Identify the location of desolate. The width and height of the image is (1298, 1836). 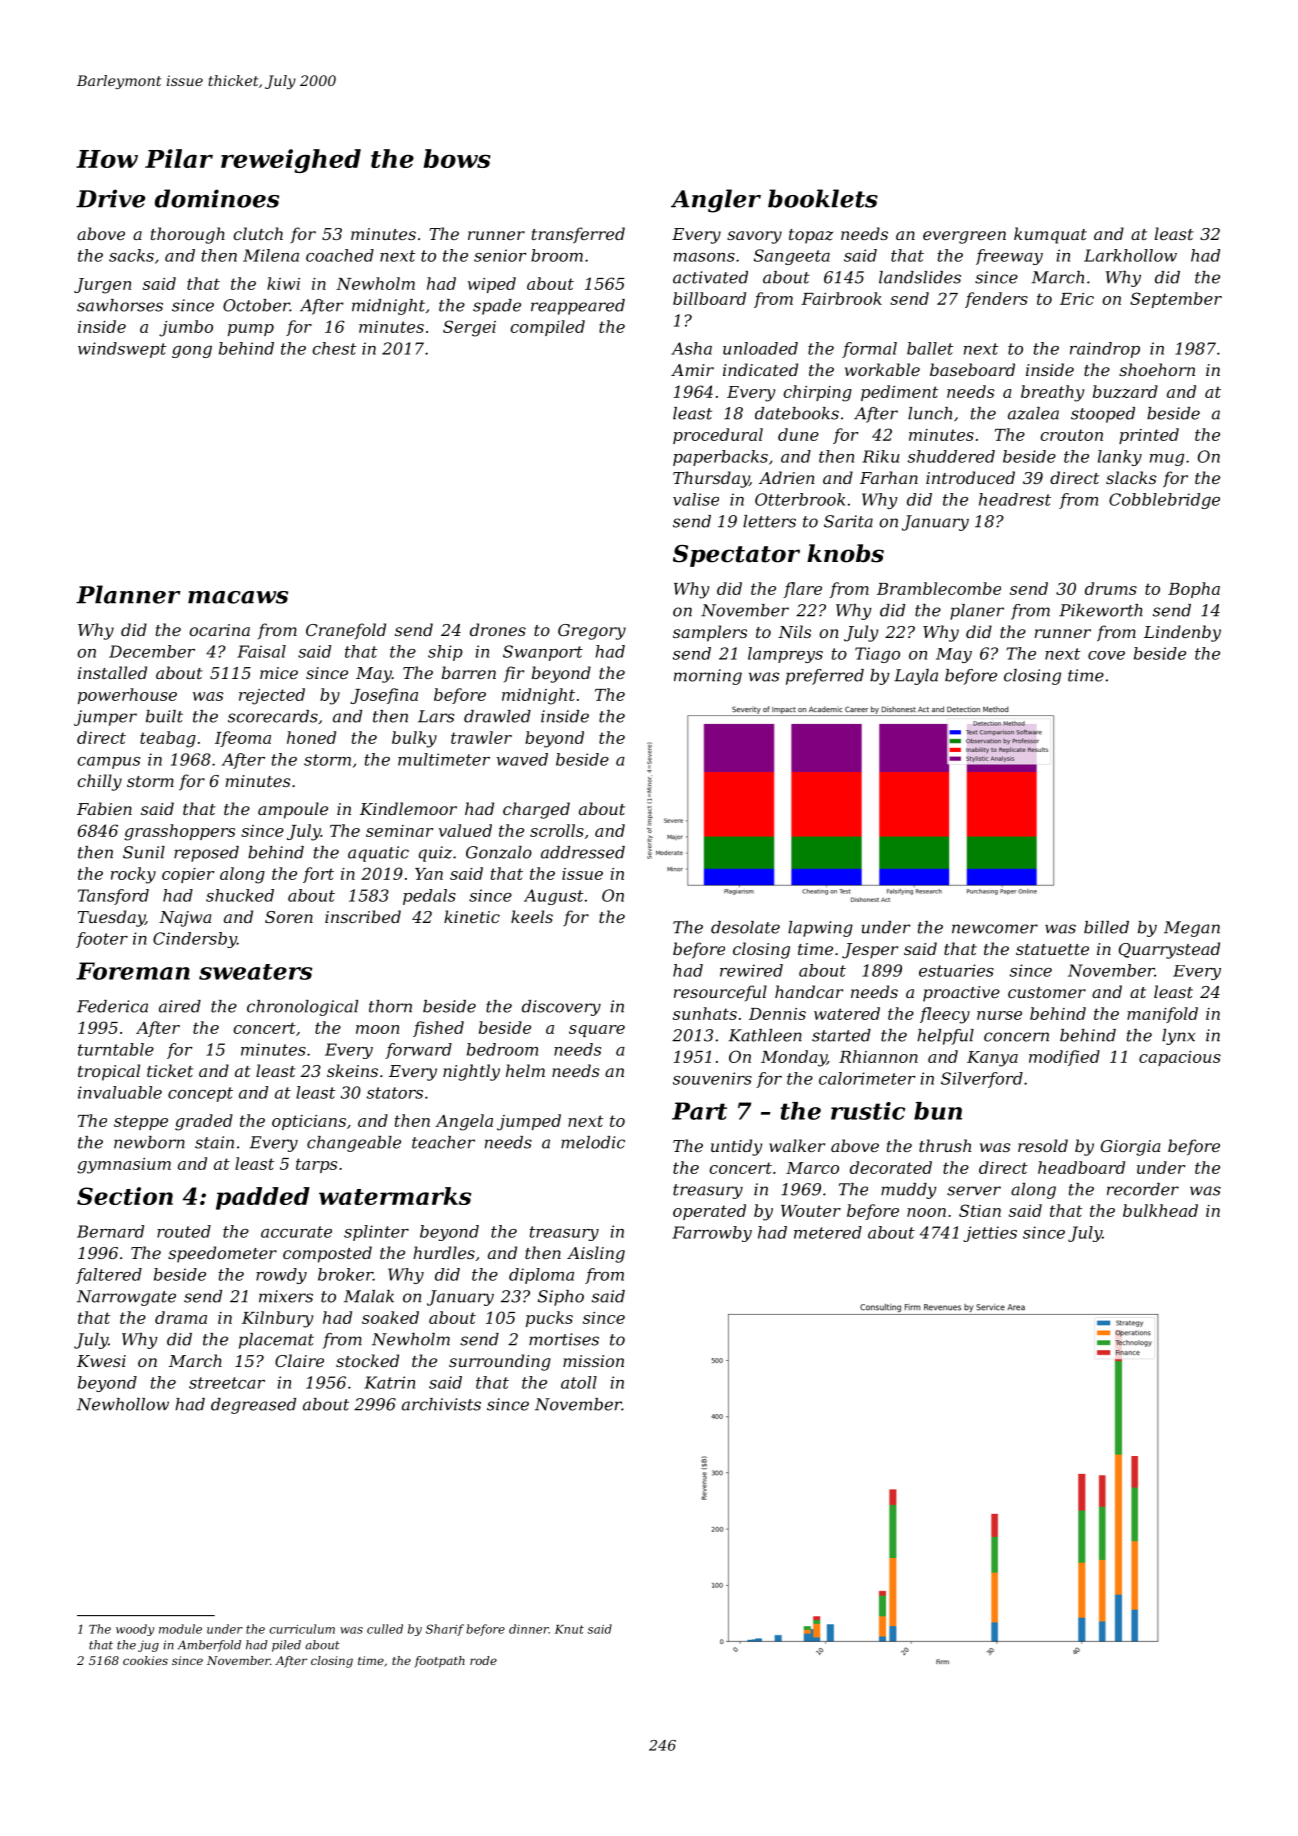
(745, 927).
